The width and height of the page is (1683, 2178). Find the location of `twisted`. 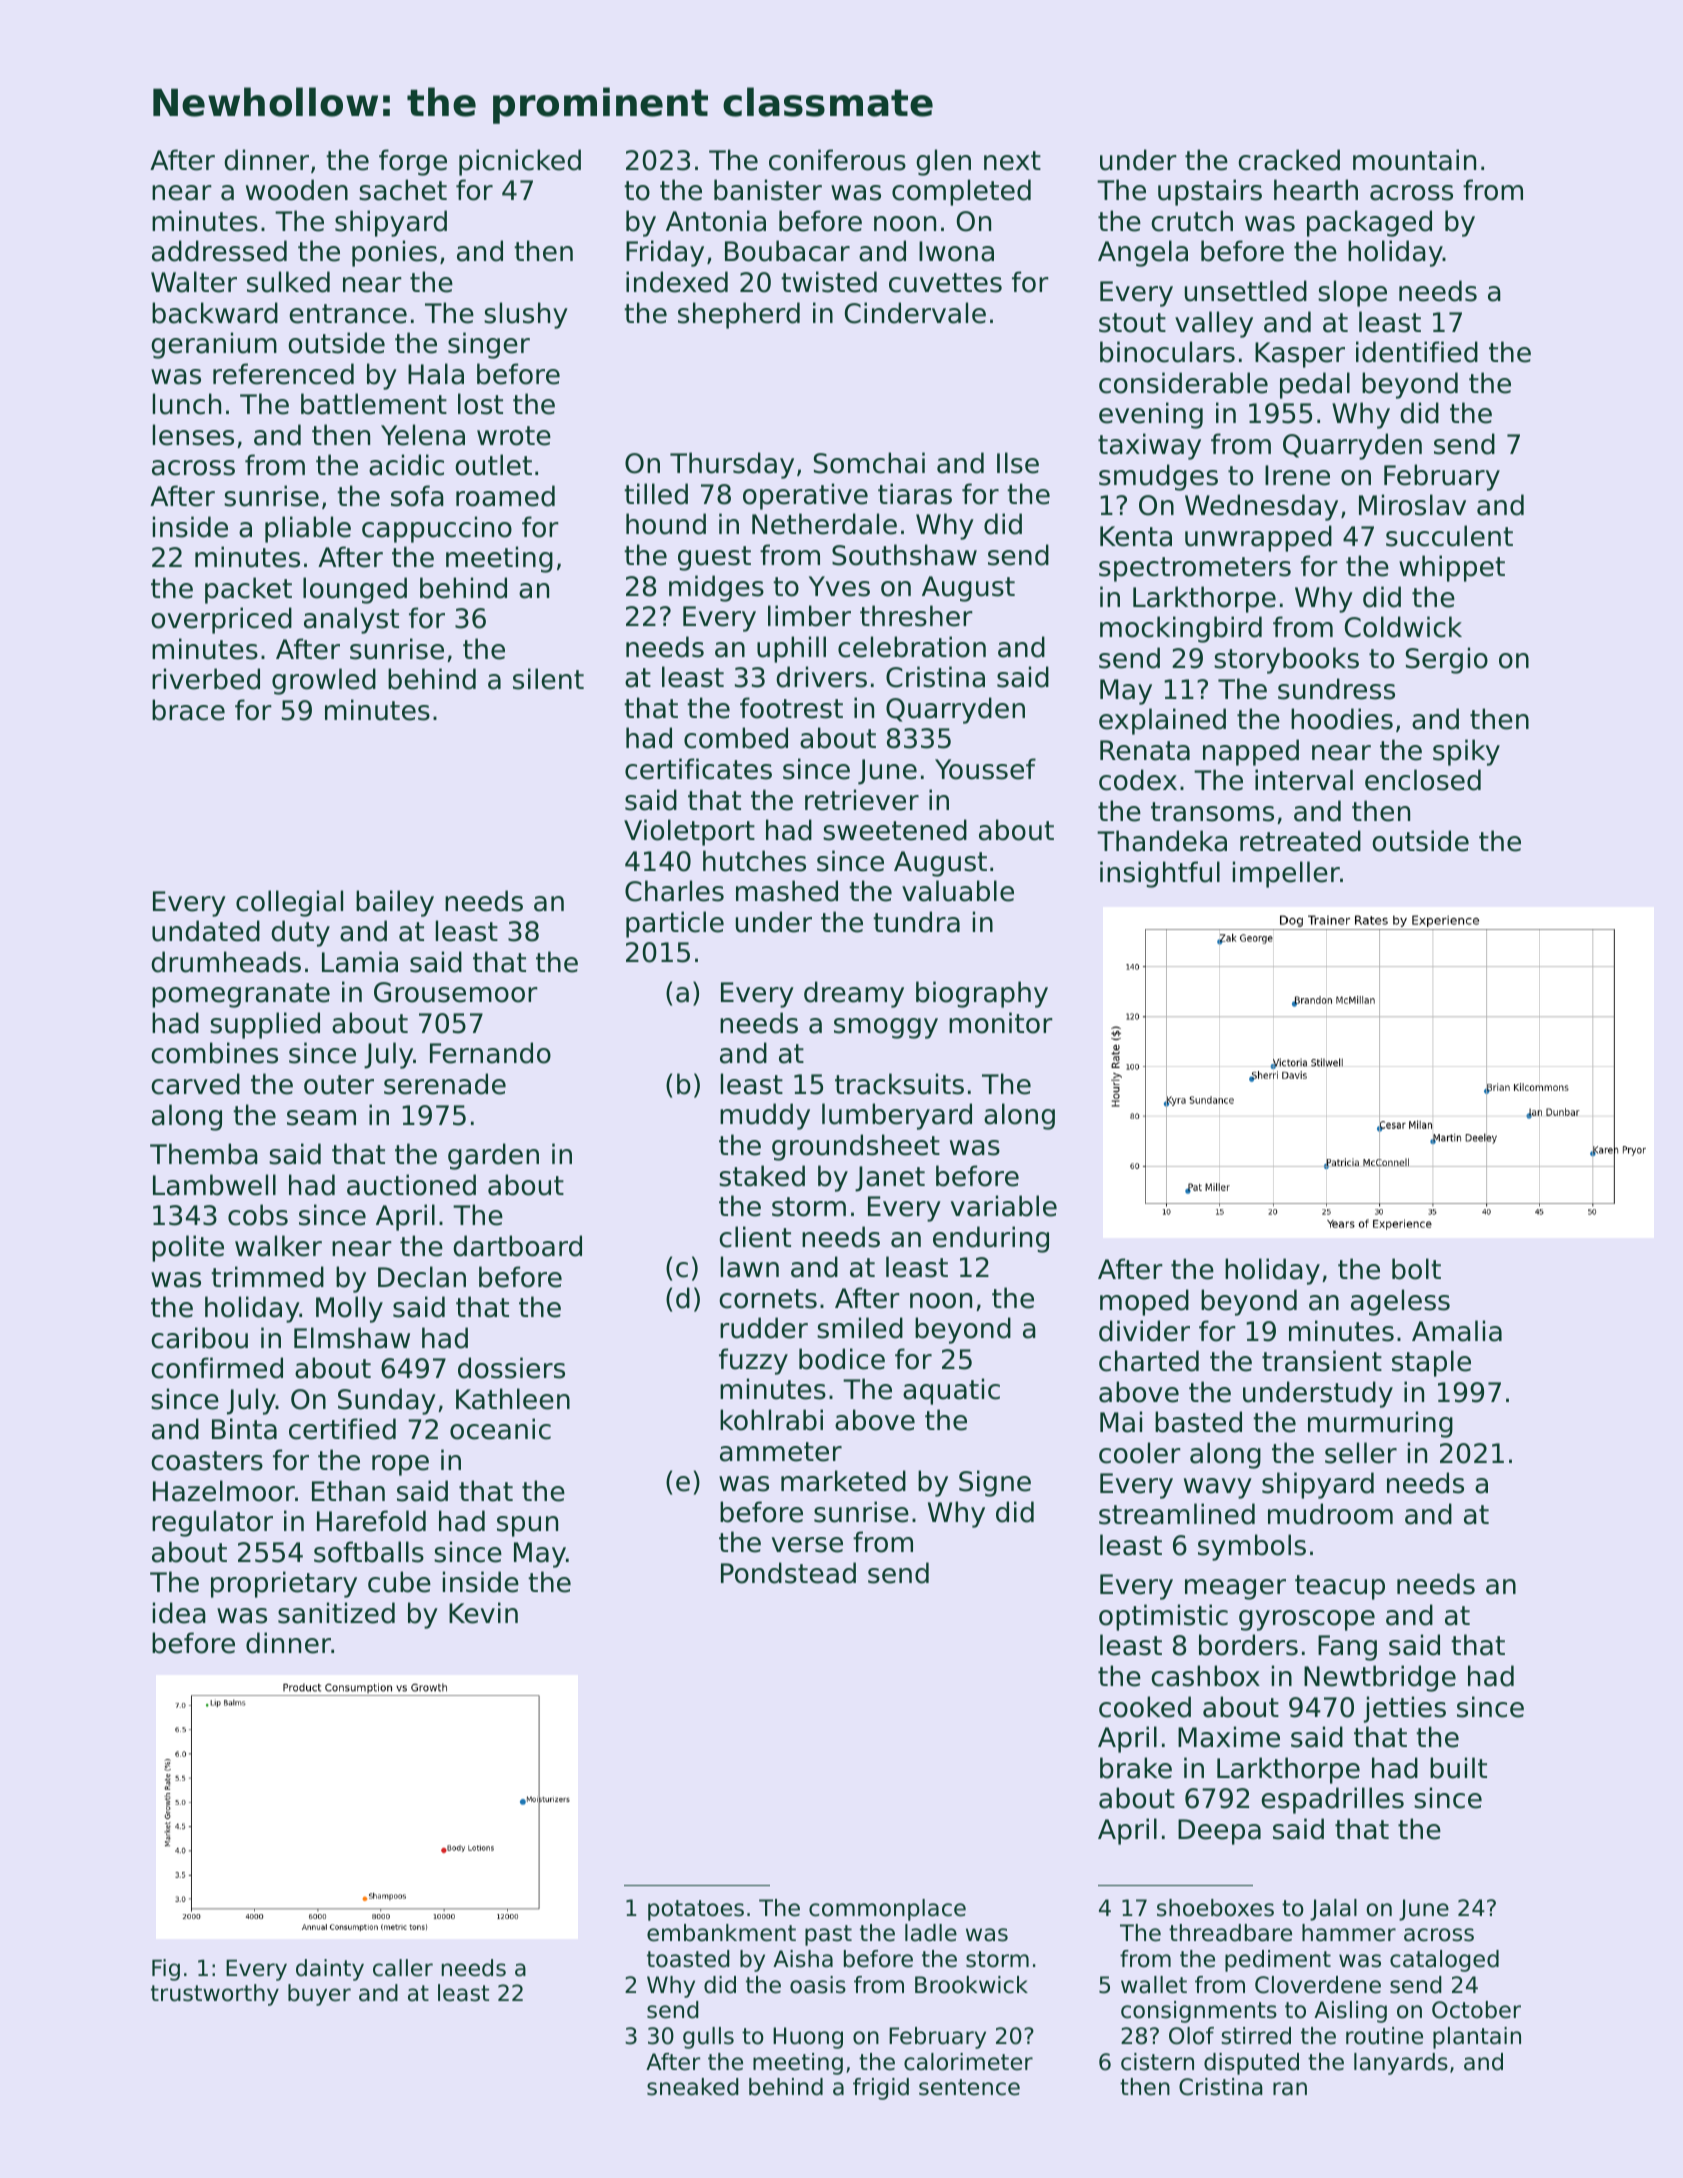

twisted is located at coordinates (829, 282).
